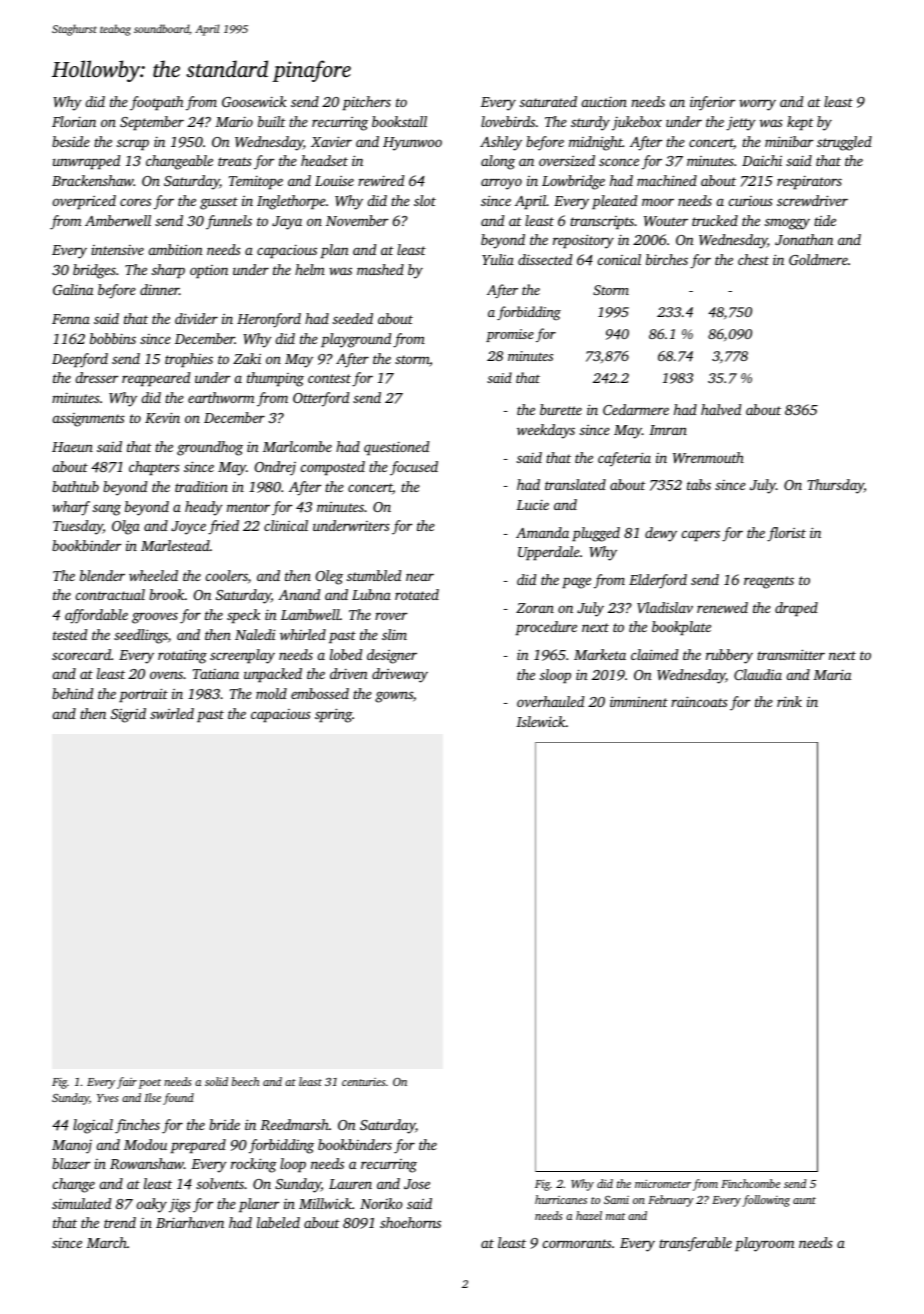 The height and width of the screenshot is (1314, 924). What do you see at coordinates (712, 103) in the screenshot?
I see `inferior` at bounding box center [712, 103].
